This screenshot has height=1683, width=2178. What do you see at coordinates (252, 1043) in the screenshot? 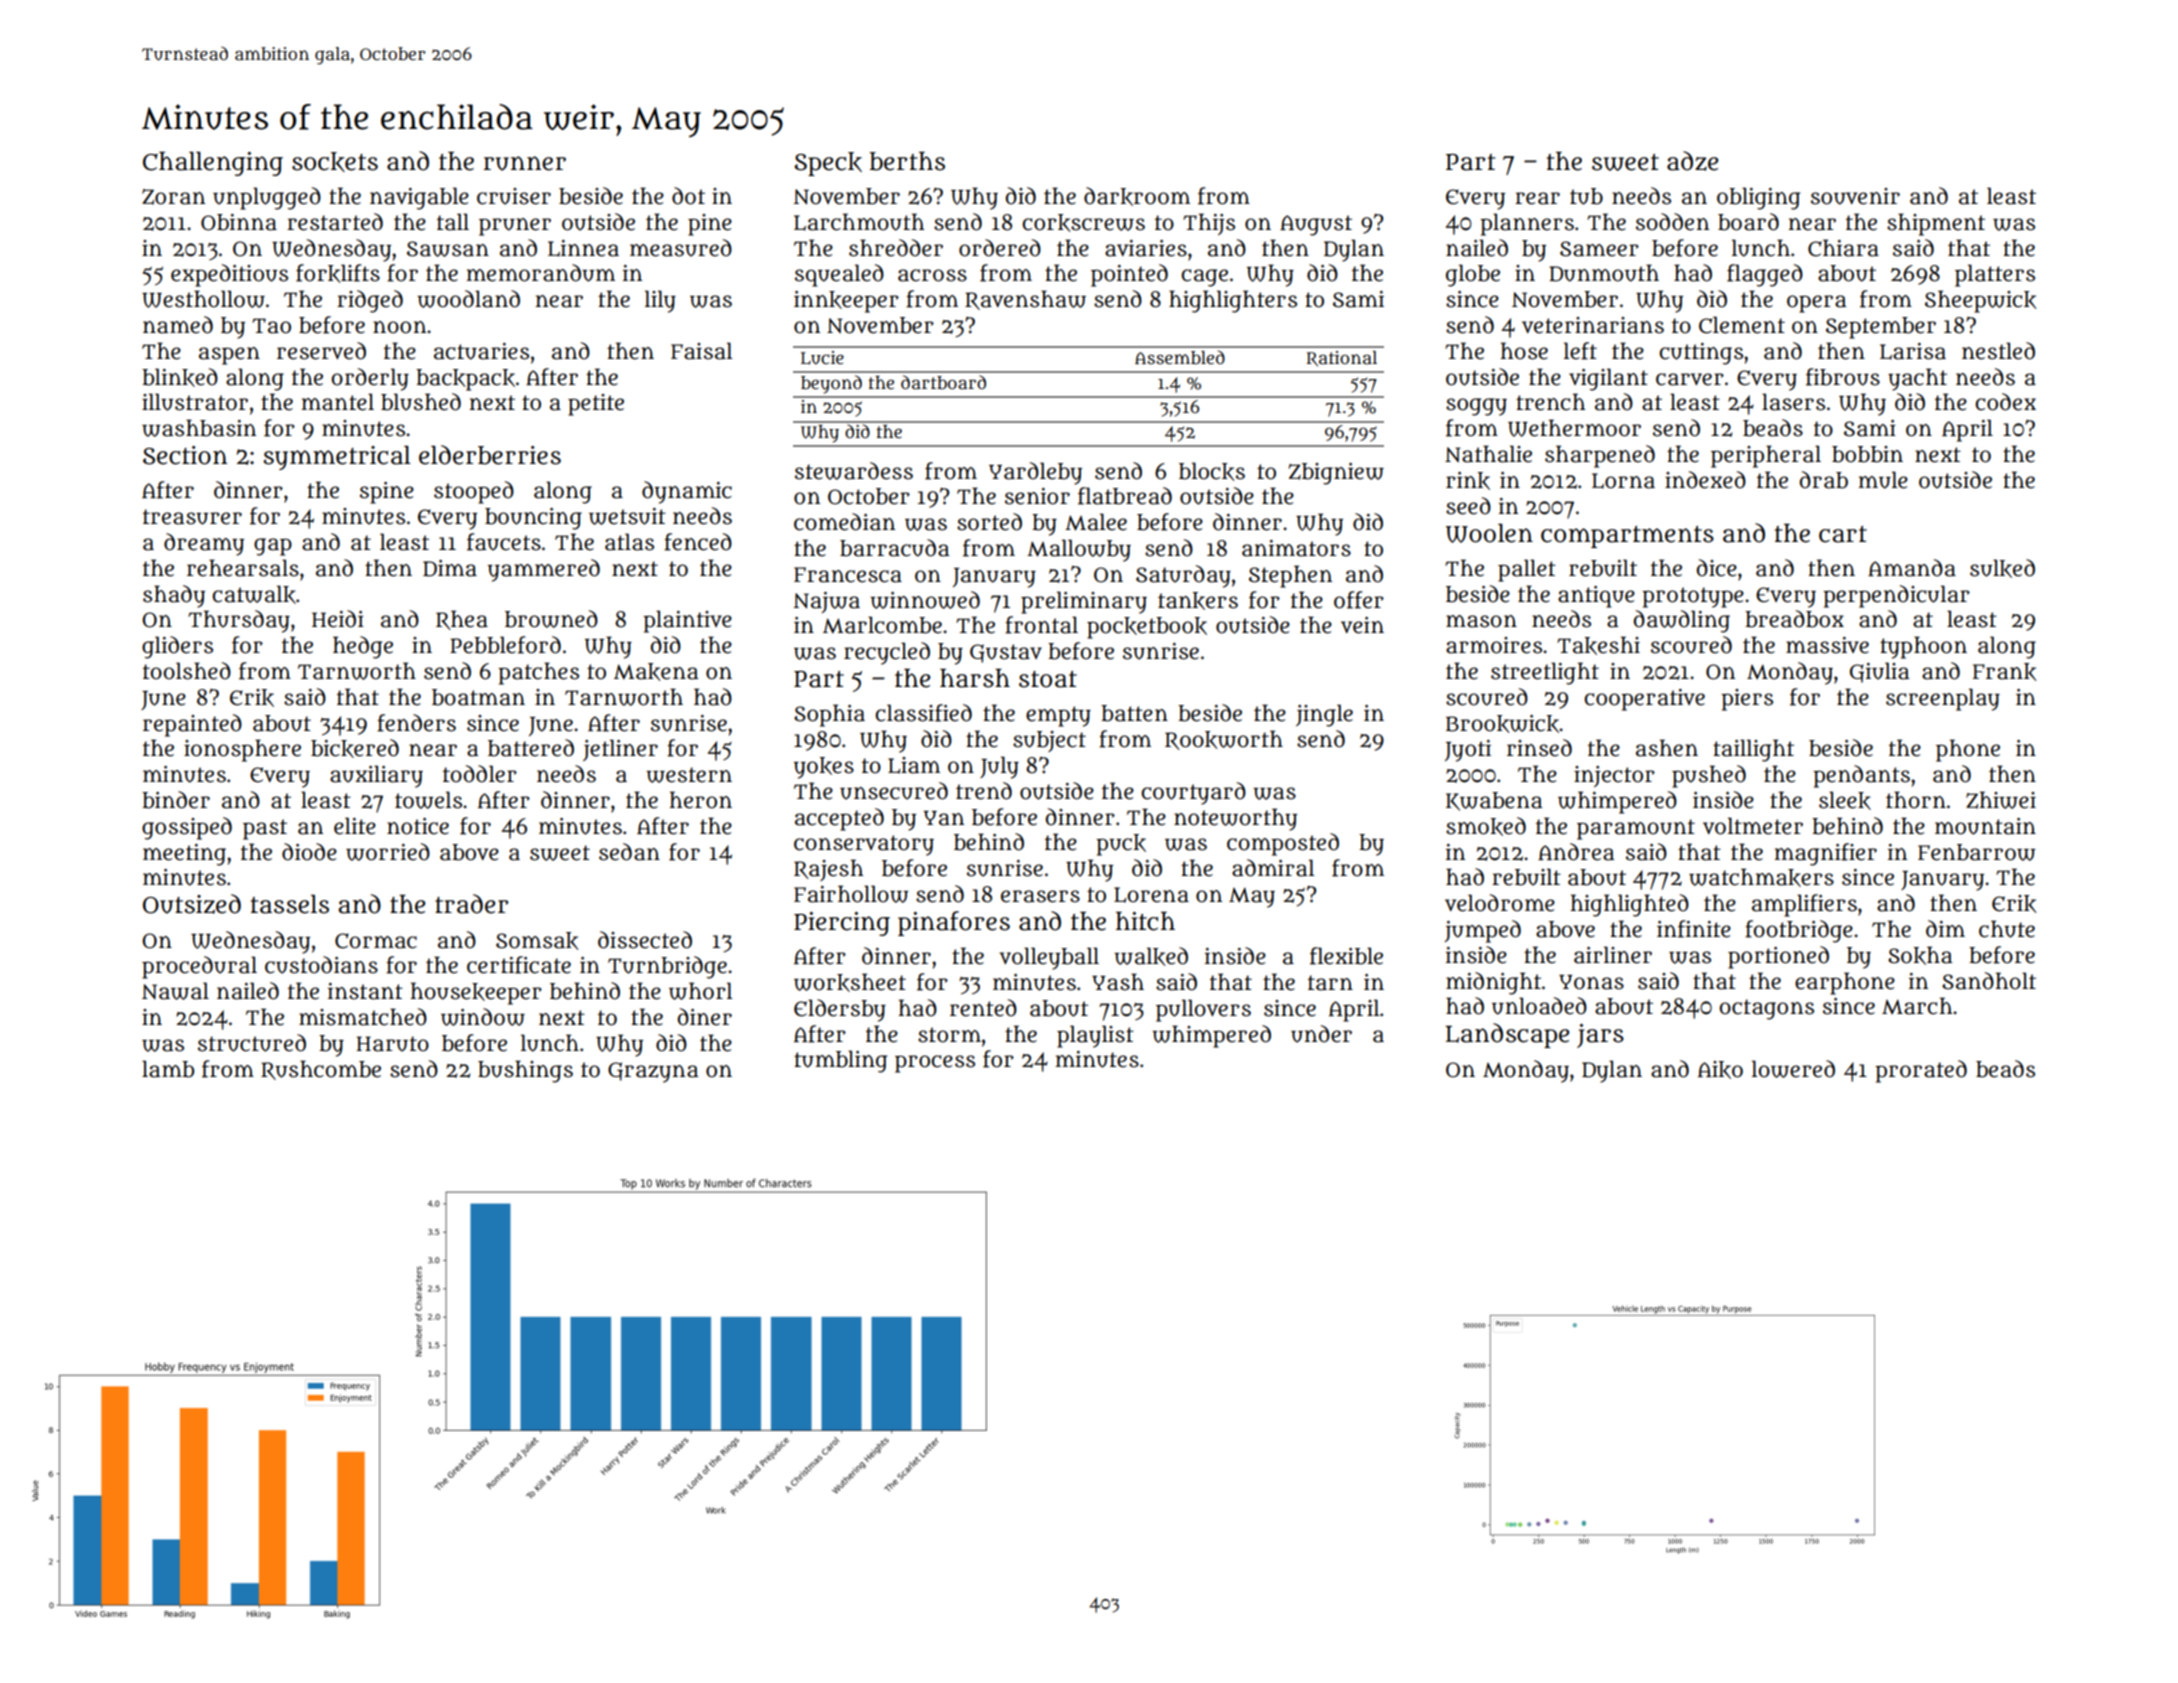
I see `structured` at bounding box center [252, 1043].
